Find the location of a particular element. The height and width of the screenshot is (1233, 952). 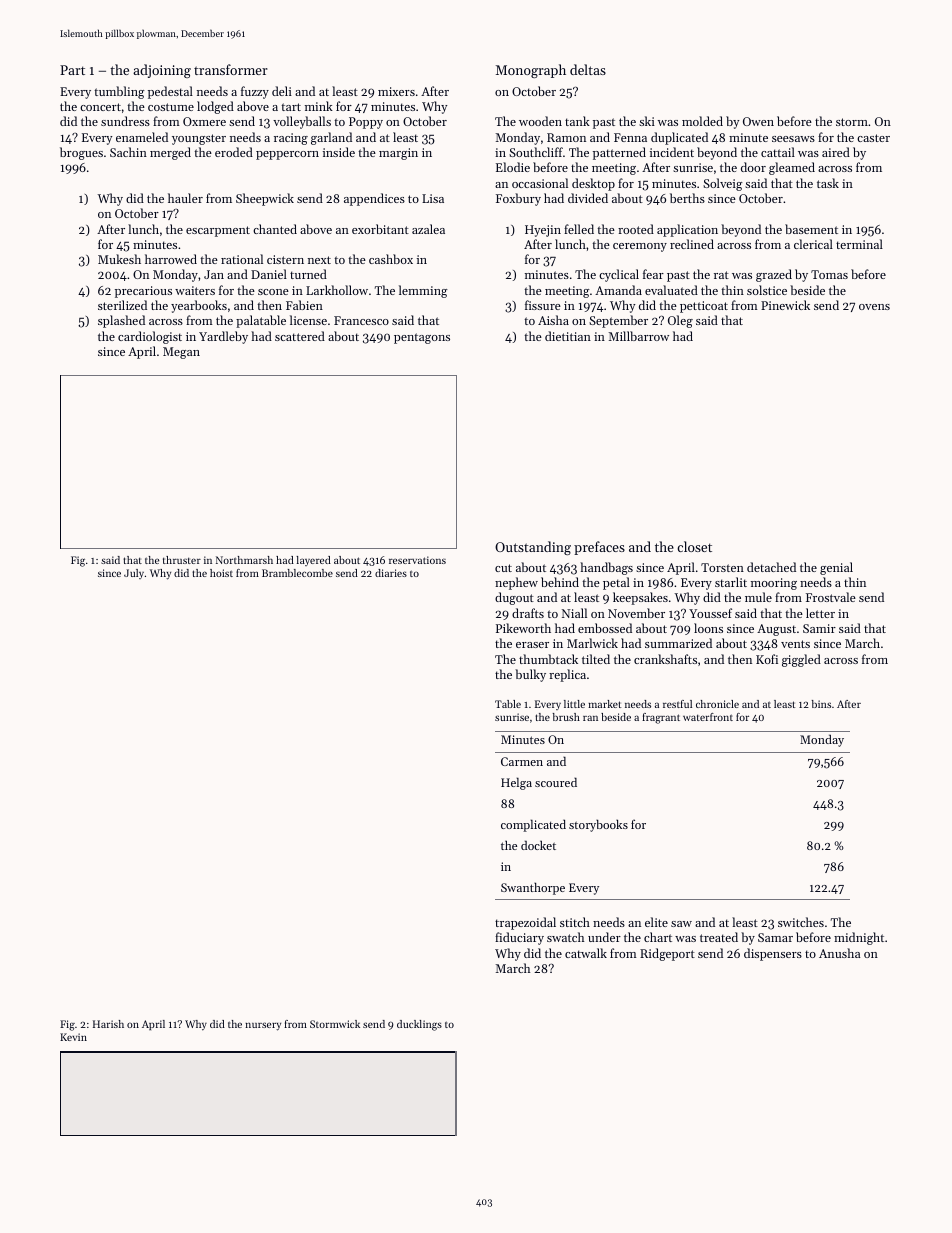

dietitian is located at coordinates (568, 336).
